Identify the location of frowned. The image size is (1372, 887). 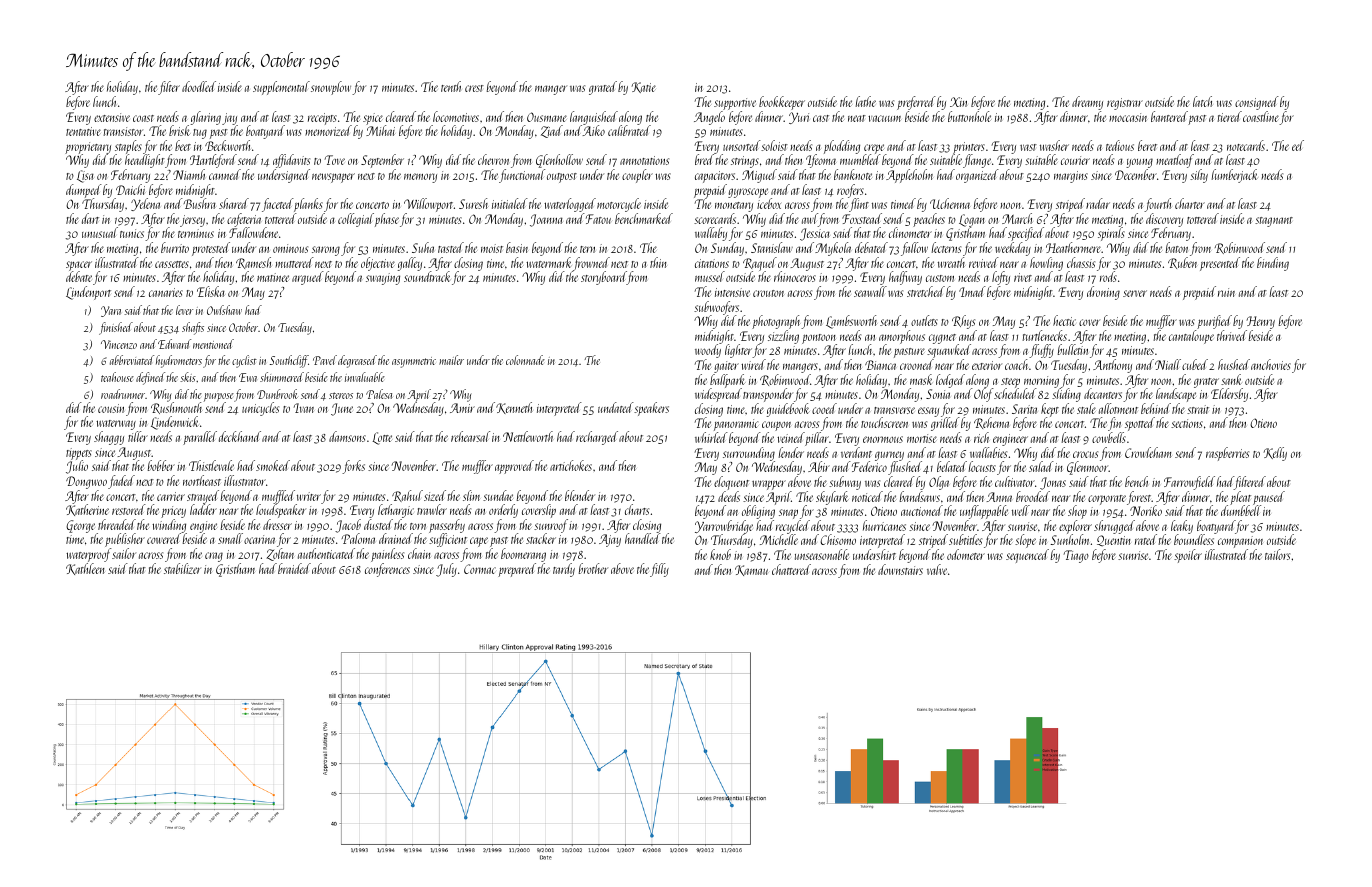
(591, 264).
